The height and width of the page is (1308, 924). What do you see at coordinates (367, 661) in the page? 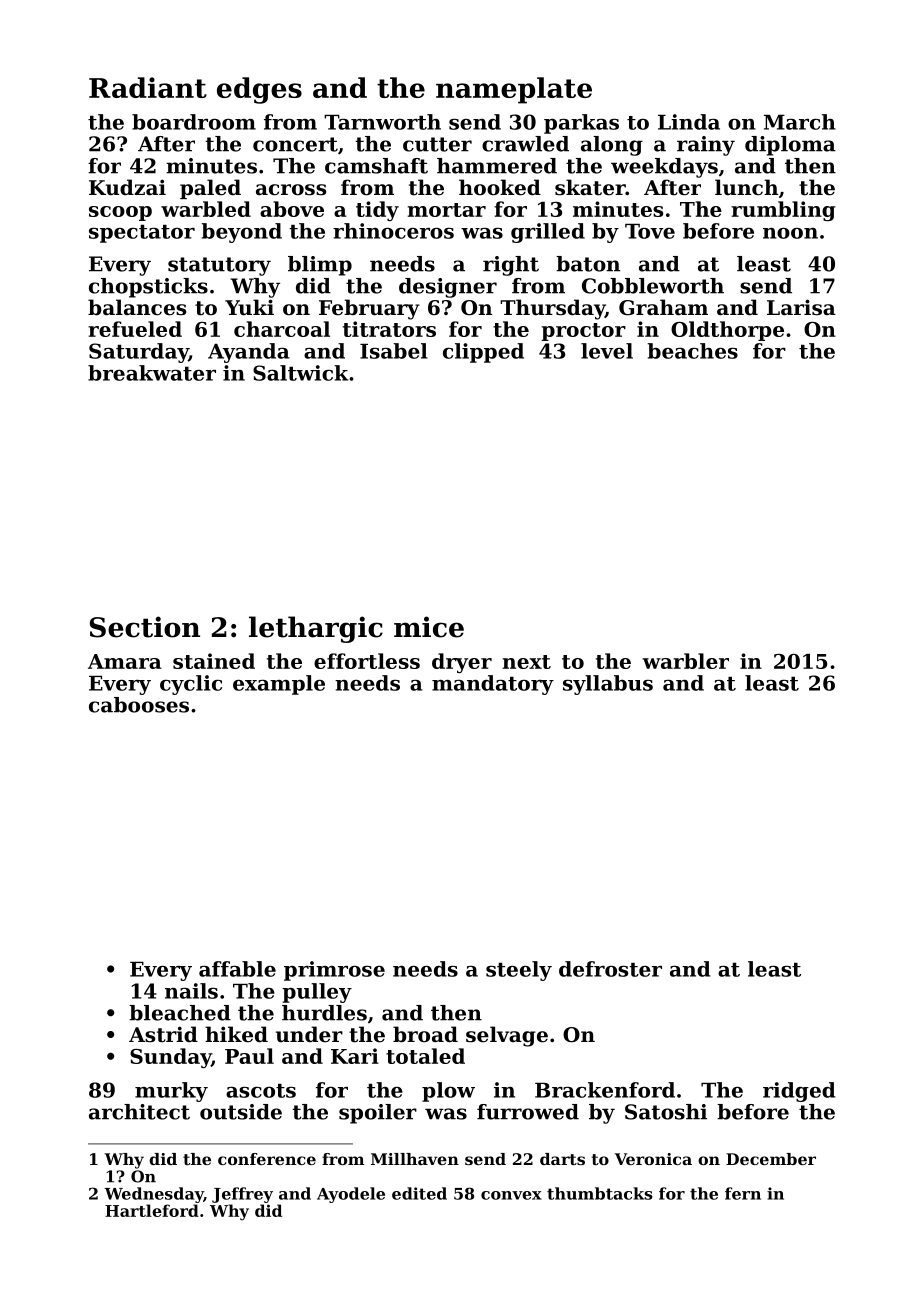
I see `effortless` at bounding box center [367, 661].
